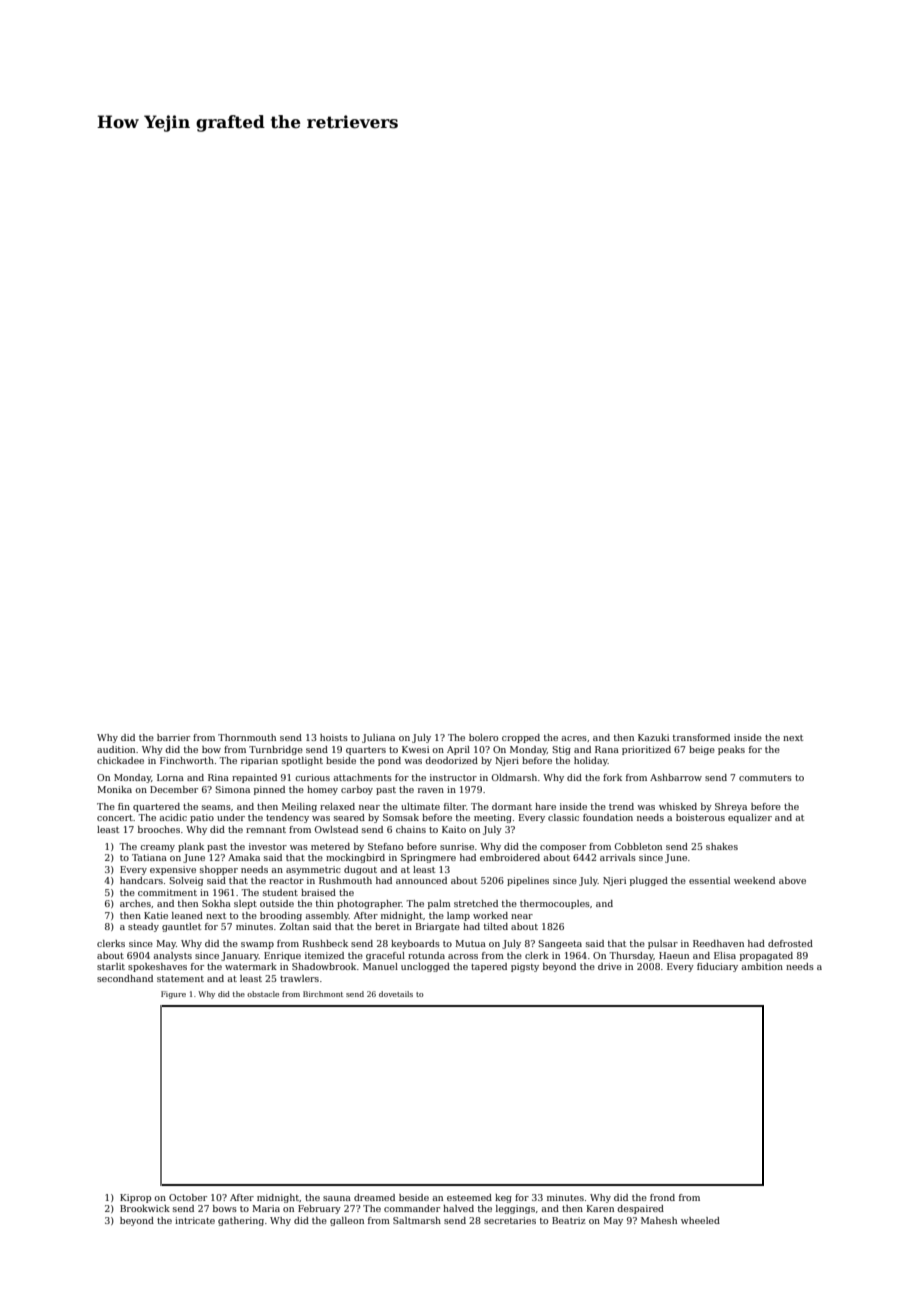 The image size is (924, 1308). Describe the element at coordinates (649, 881) in the screenshot. I see `plugged` at that location.
